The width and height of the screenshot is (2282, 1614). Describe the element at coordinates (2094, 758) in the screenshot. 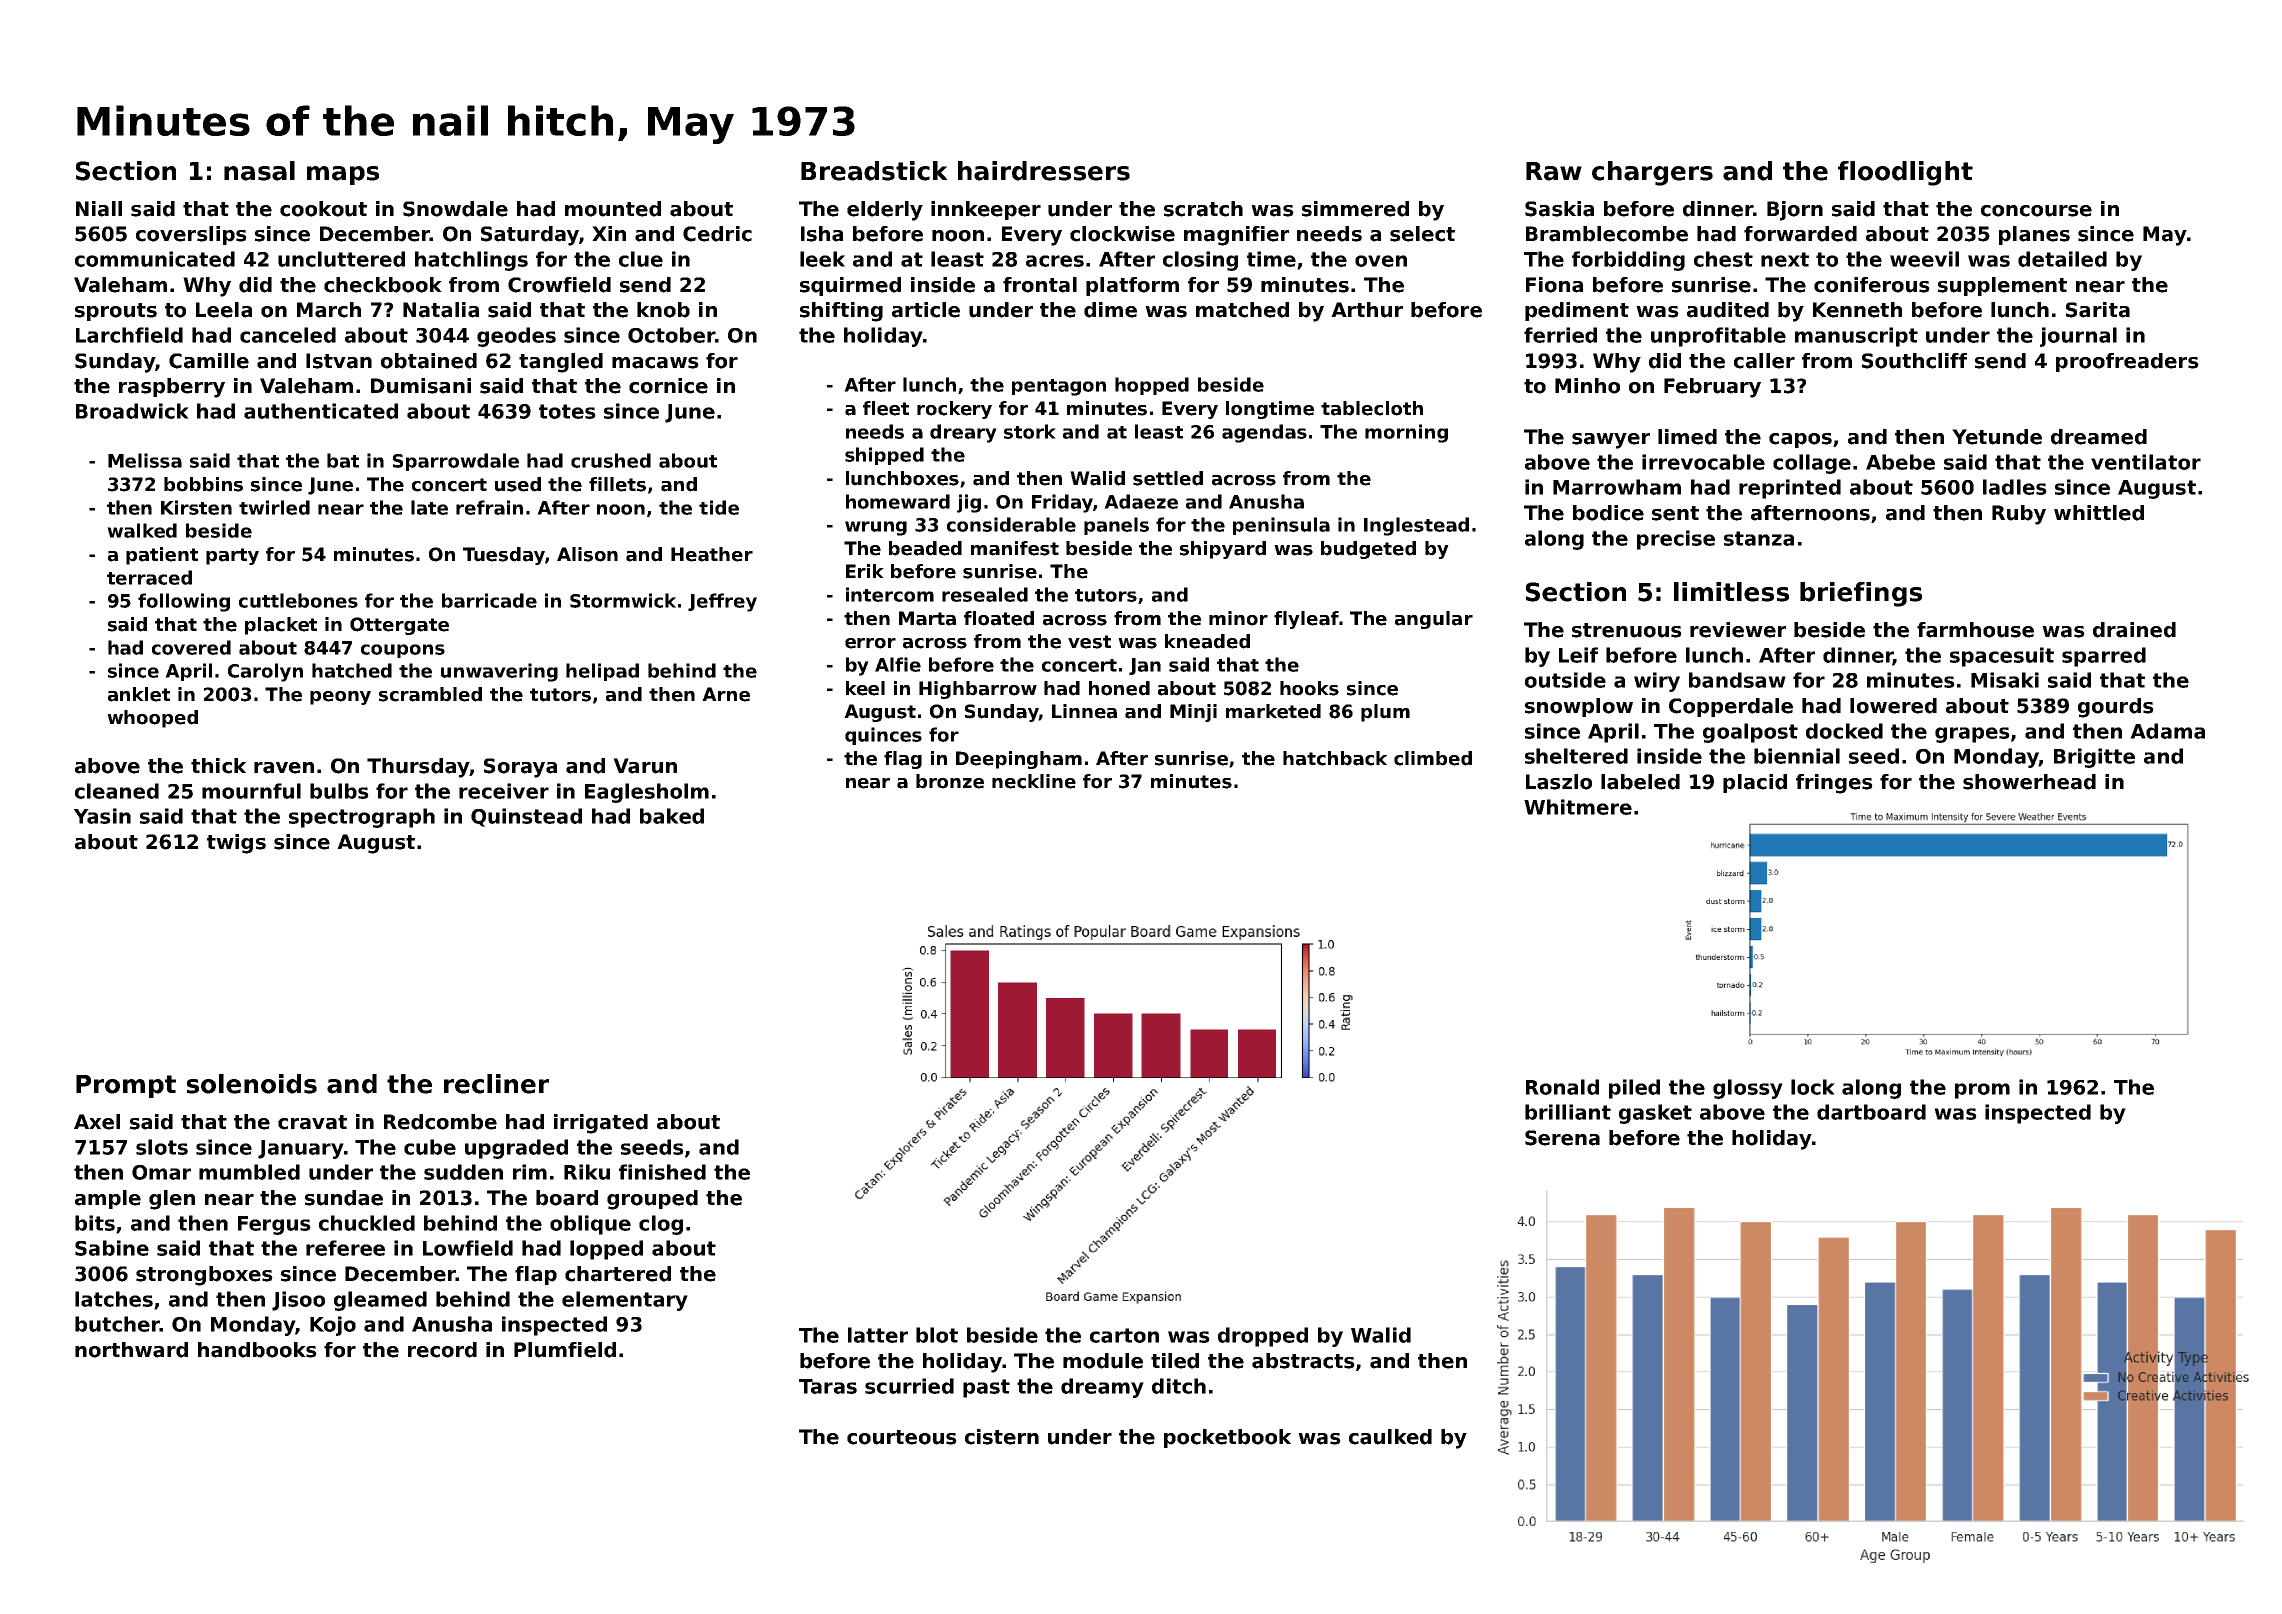

I see `Brigitte` at that location.
